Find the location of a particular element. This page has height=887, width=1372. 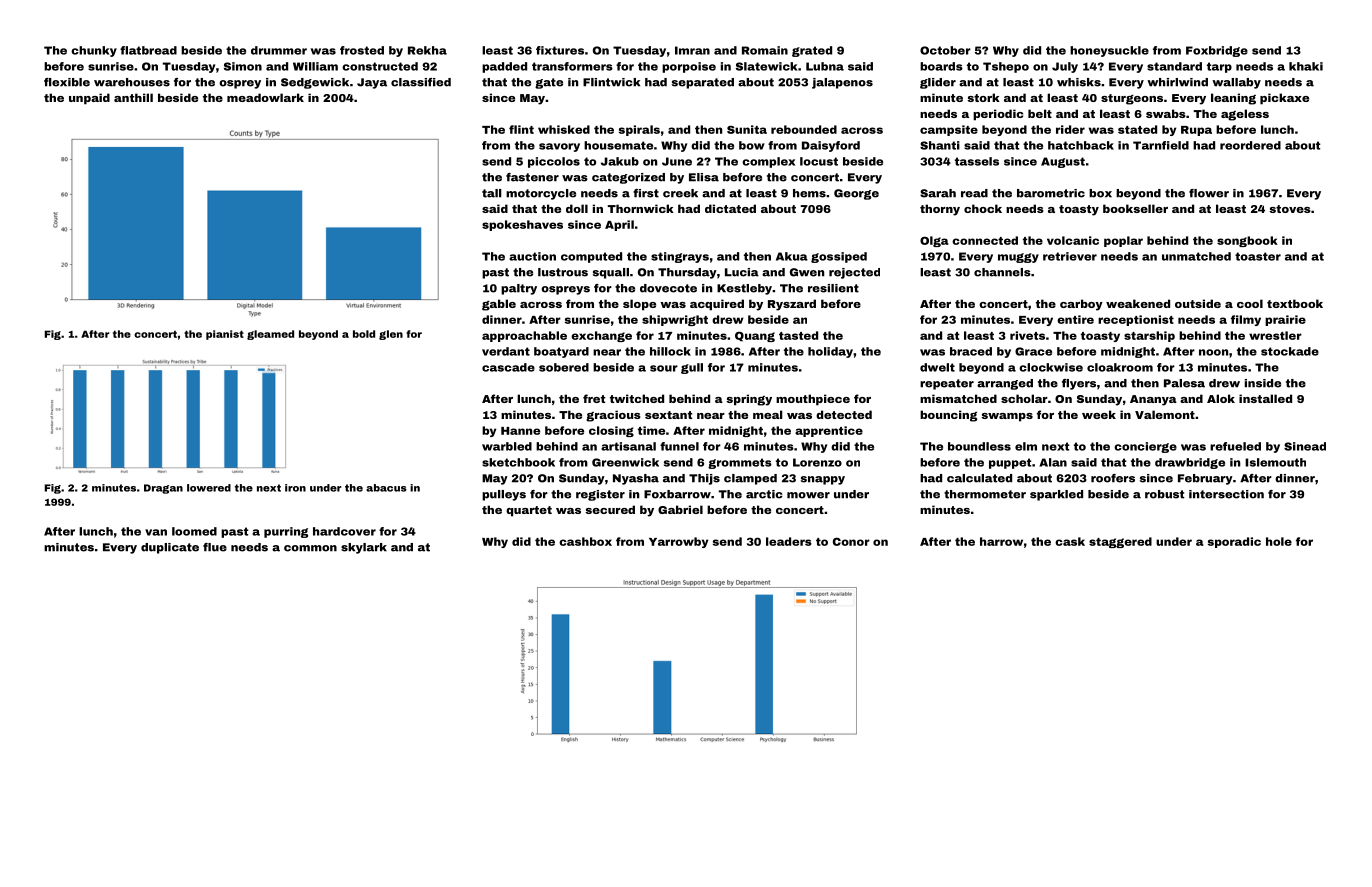

standard is located at coordinates (1174, 66).
